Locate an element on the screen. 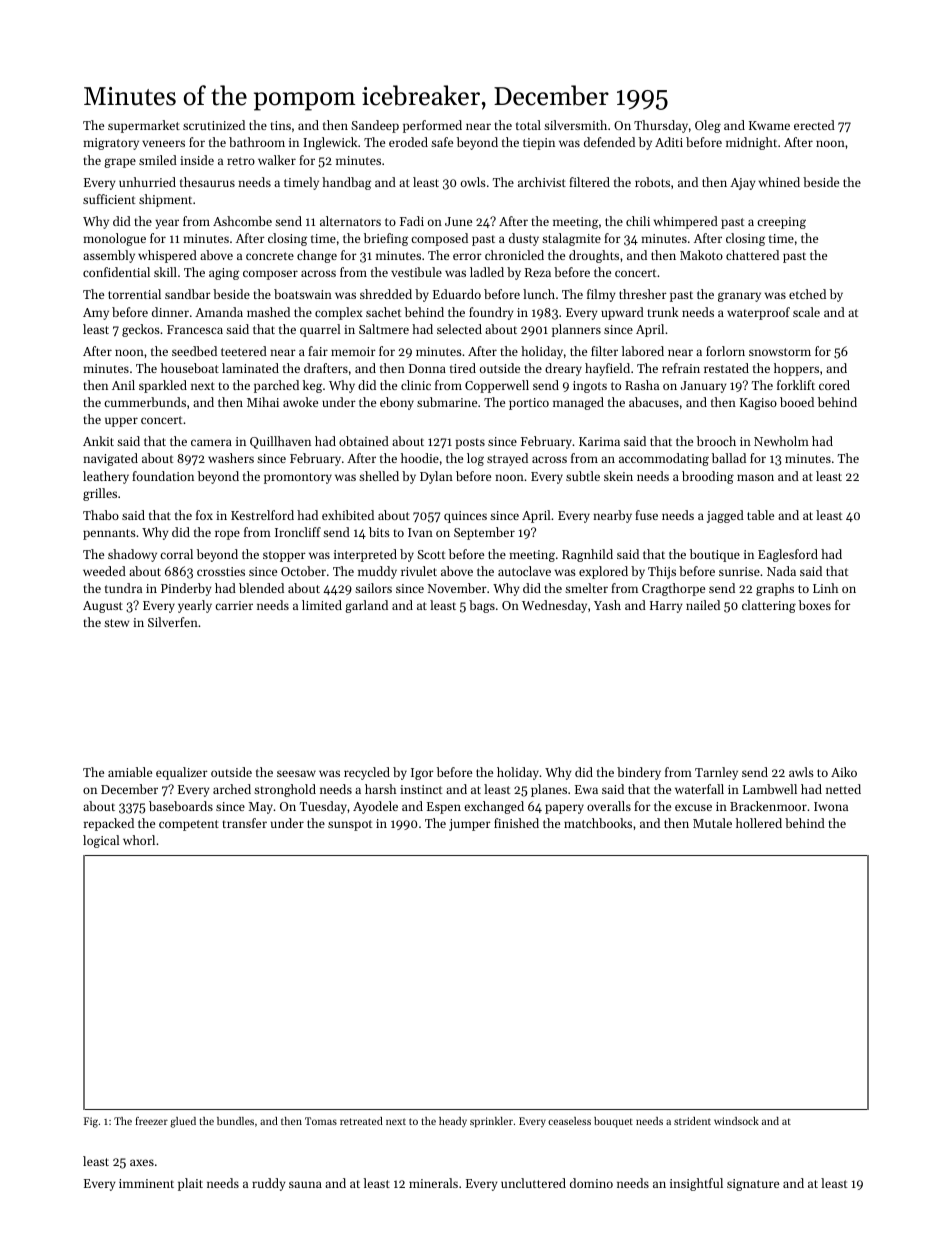 The width and height of the screenshot is (952, 1233). table is located at coordinates (760, 515).
